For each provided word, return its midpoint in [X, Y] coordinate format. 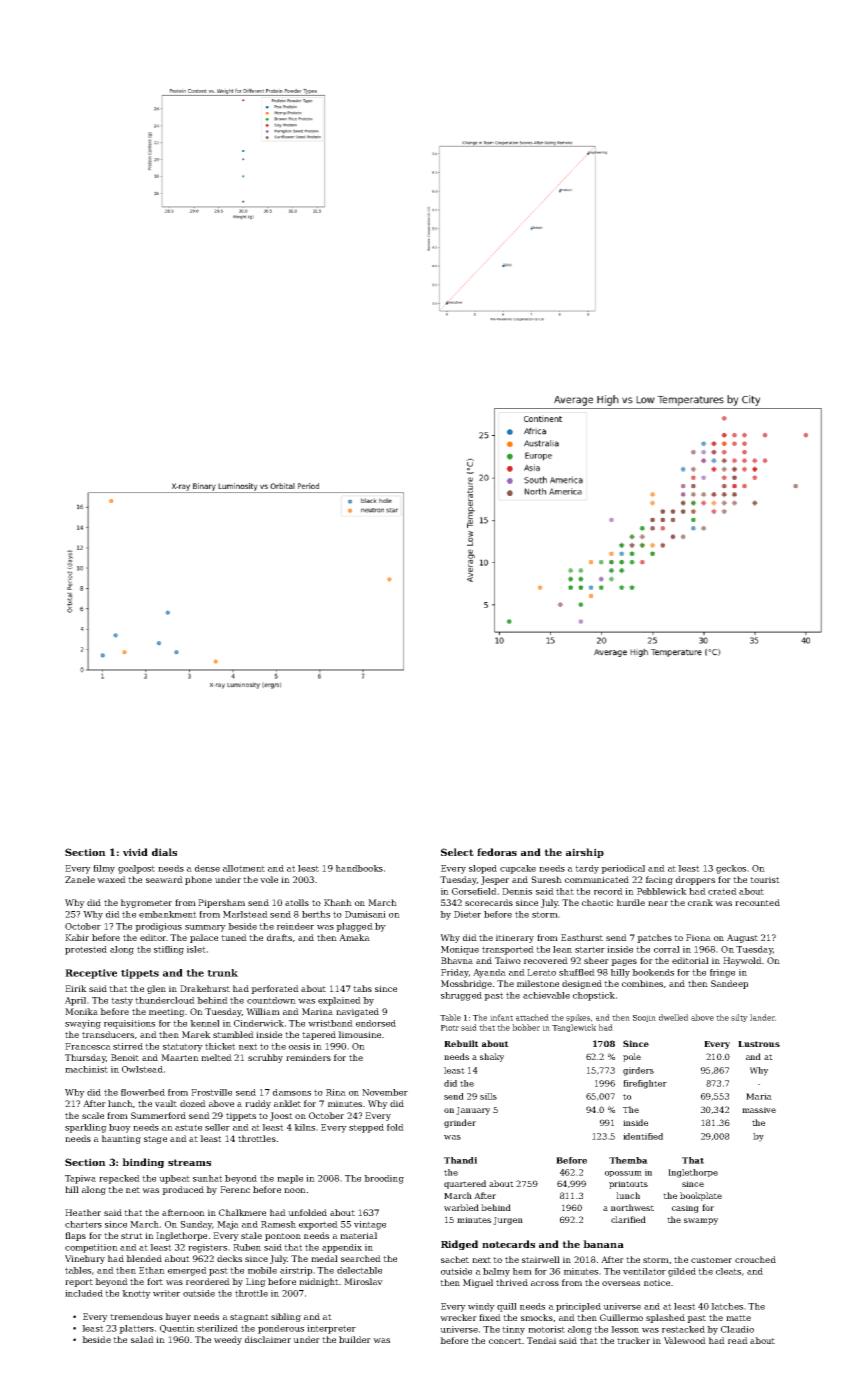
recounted [757, 902]
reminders [308, 1057]
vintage [370, 1225]
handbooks [359, 868]
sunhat [208, 1178]
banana [603, 1244]
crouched [755, 1259]
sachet [455, 1259]
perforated [275, 989]
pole [632, 1057]
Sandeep [729, 984]
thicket [220, 1046]
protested [86, 950]
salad [142, 1339]
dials [164, 852]
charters [83, 1224]
